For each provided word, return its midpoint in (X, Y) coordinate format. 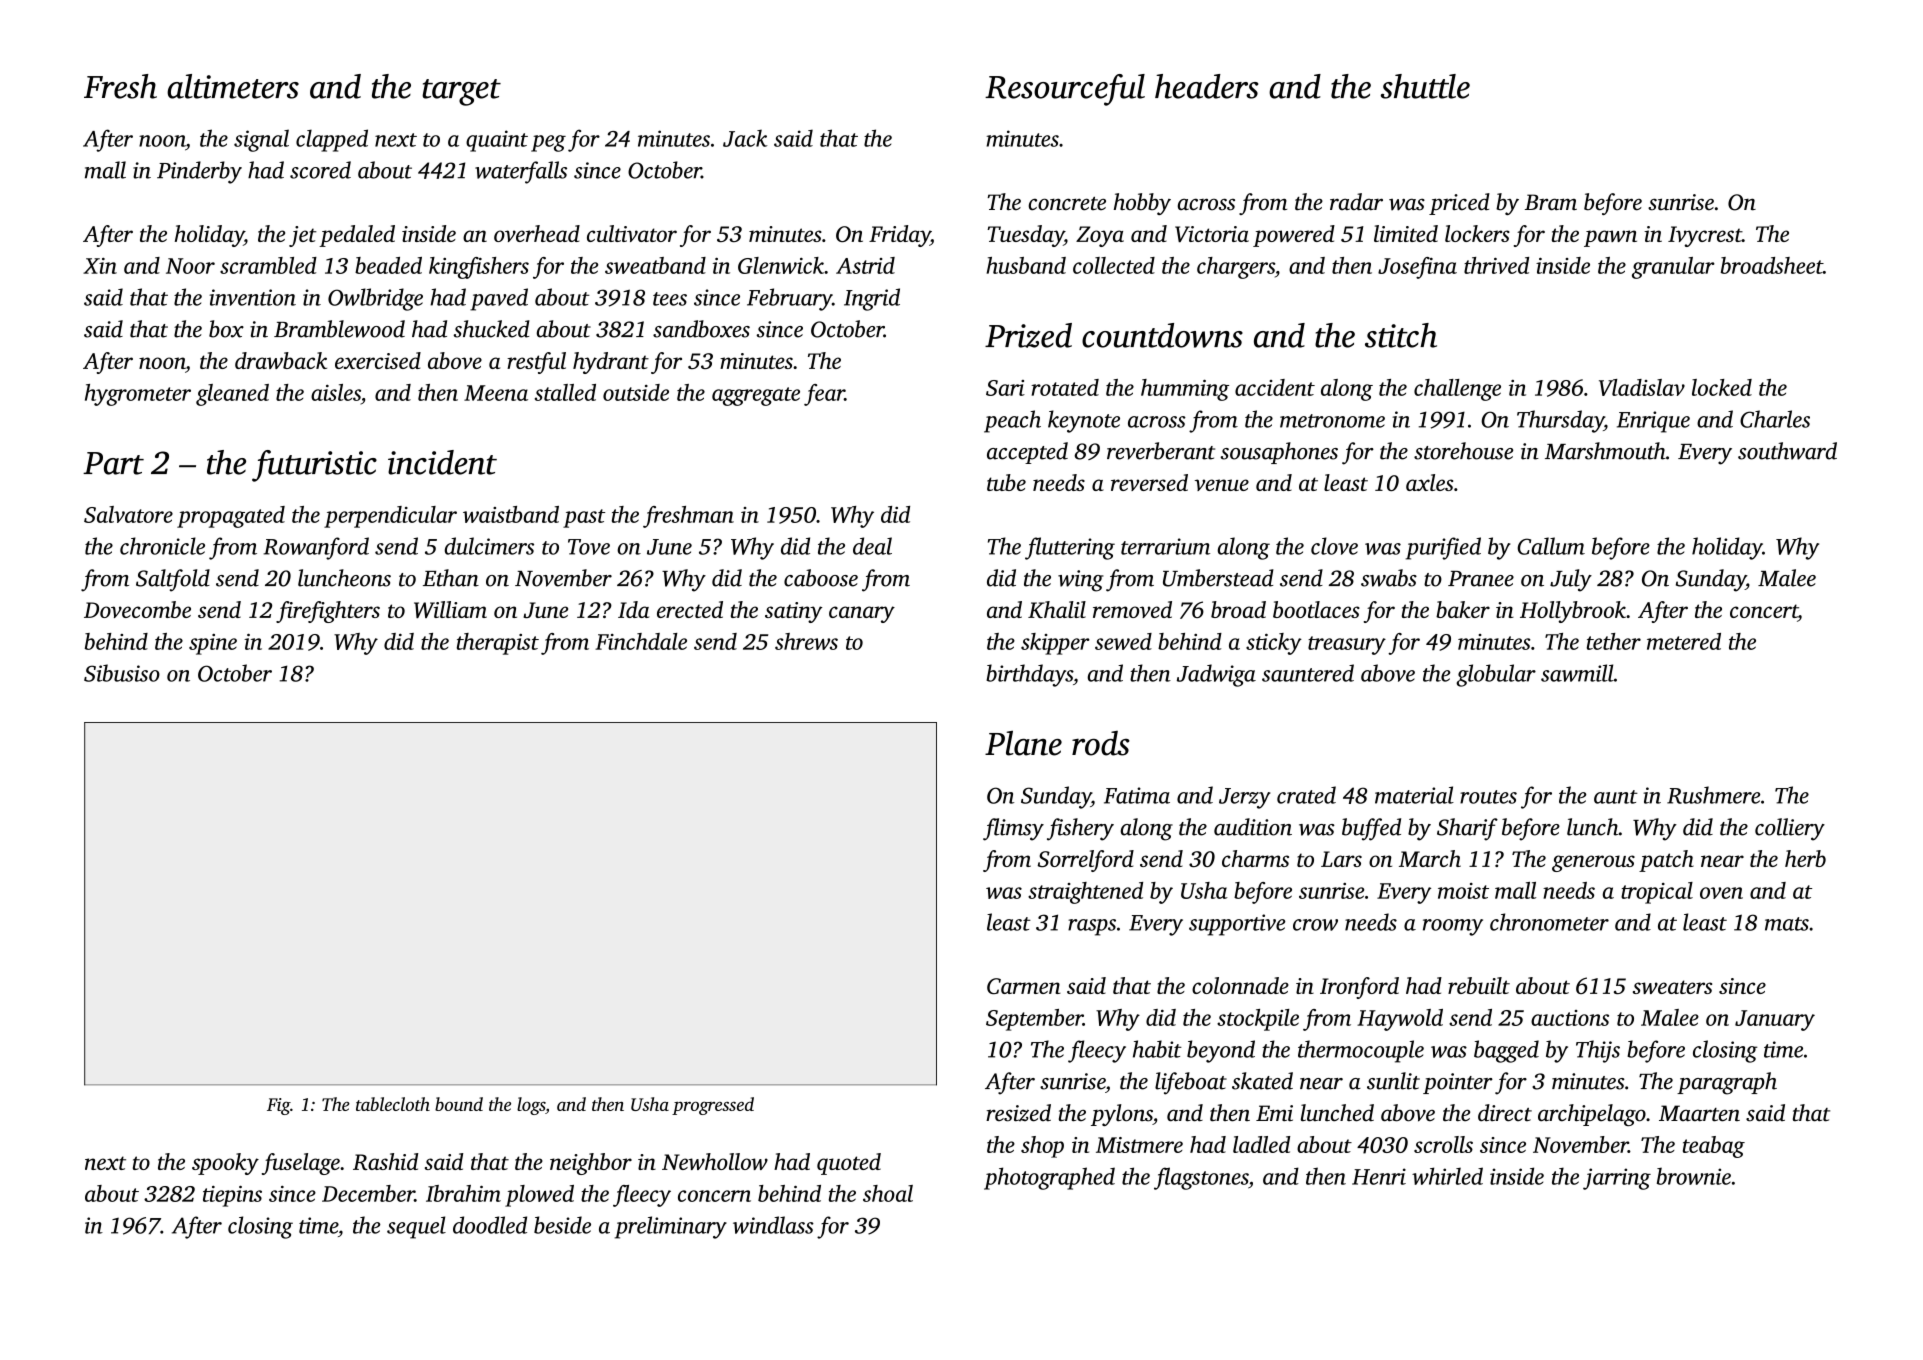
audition (1253, 827)
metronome (1332, 421)
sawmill (1577, 673)
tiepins (232, 1196)
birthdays (1029, 675)
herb (1805, 858)
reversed (1149, 482)
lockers (1477, 233)
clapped (332, 140)
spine (213, 644)
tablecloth (393, 1104)
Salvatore (128, 514)
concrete (1067, 204)
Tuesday (1025, 236)
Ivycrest (1705, 236)
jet (303, 236)
